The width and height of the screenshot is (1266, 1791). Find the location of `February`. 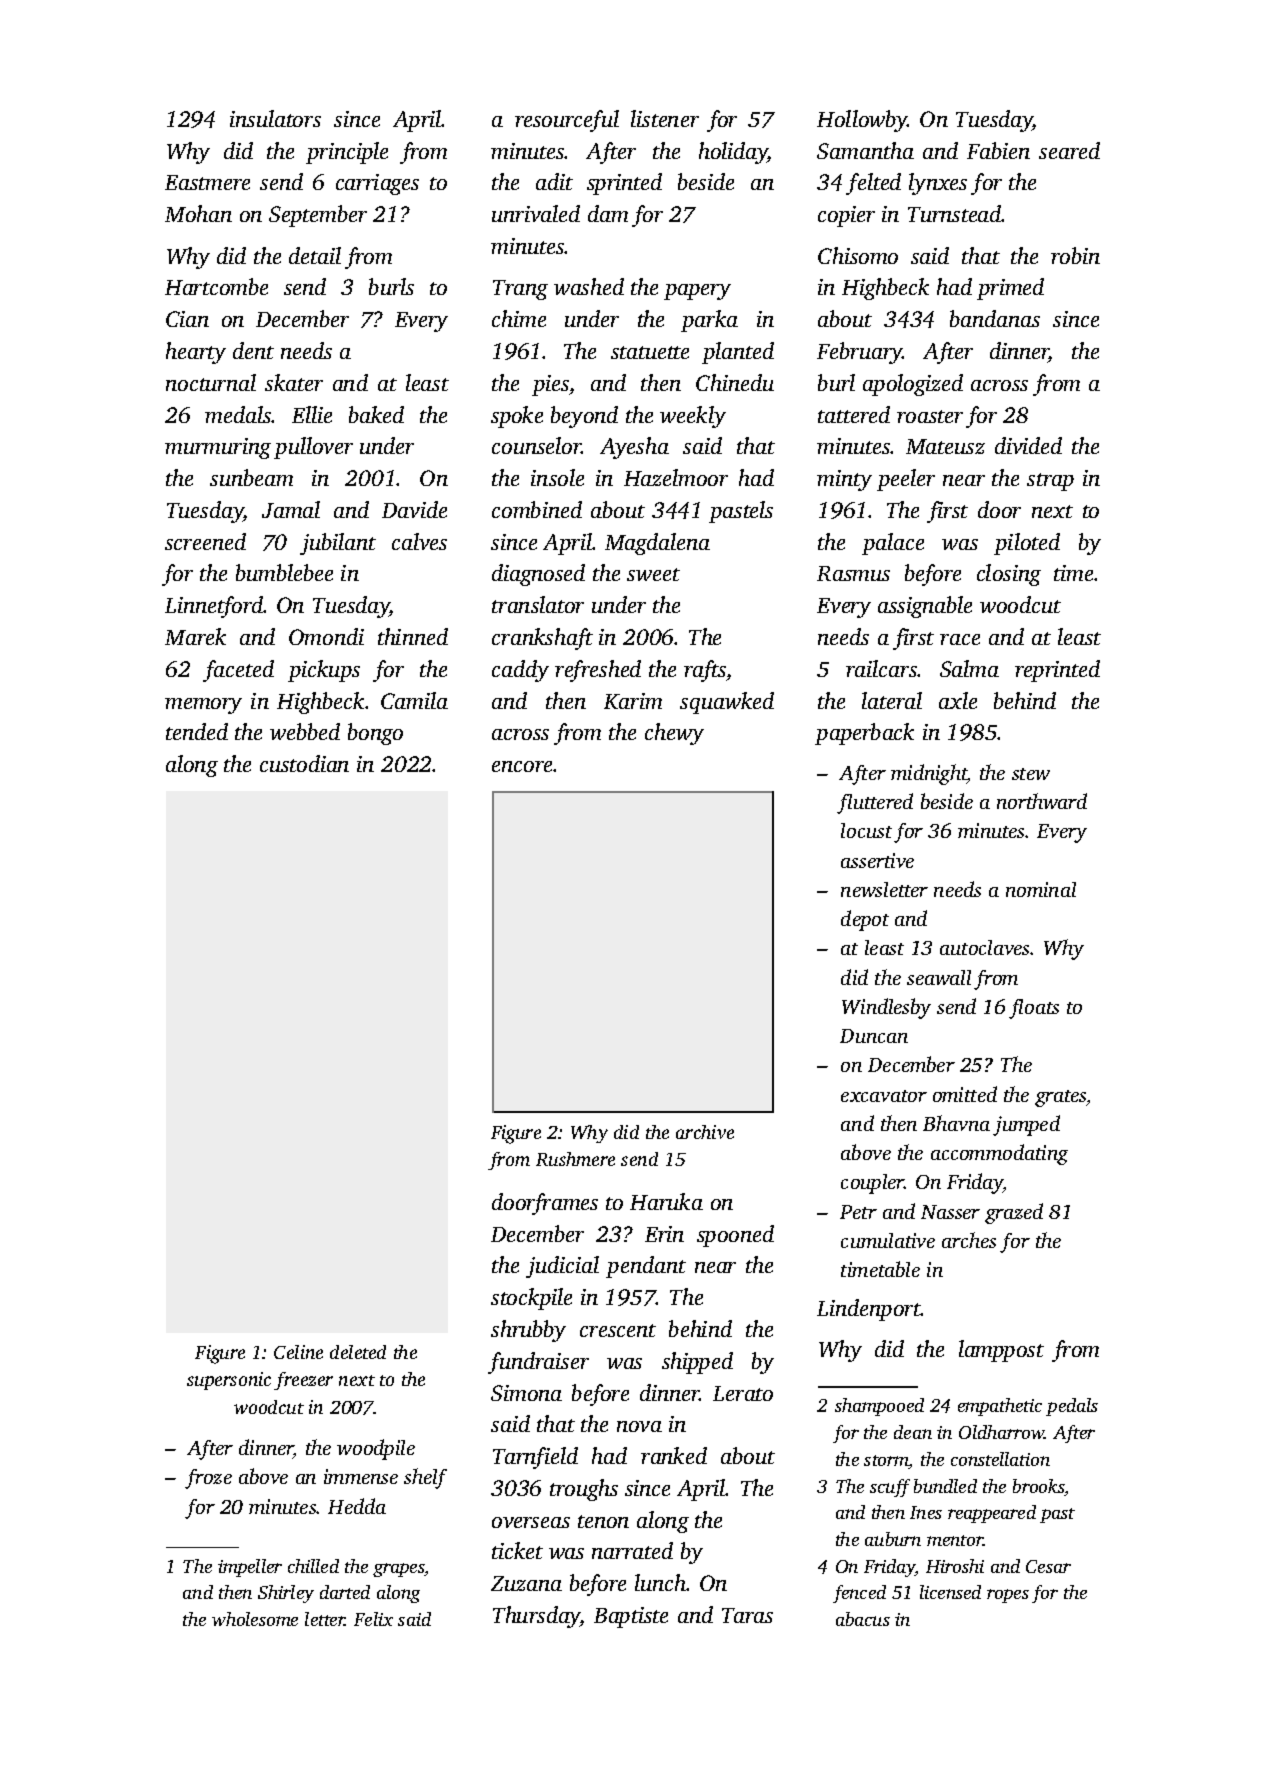

February is located at coordinates (860, 353).
